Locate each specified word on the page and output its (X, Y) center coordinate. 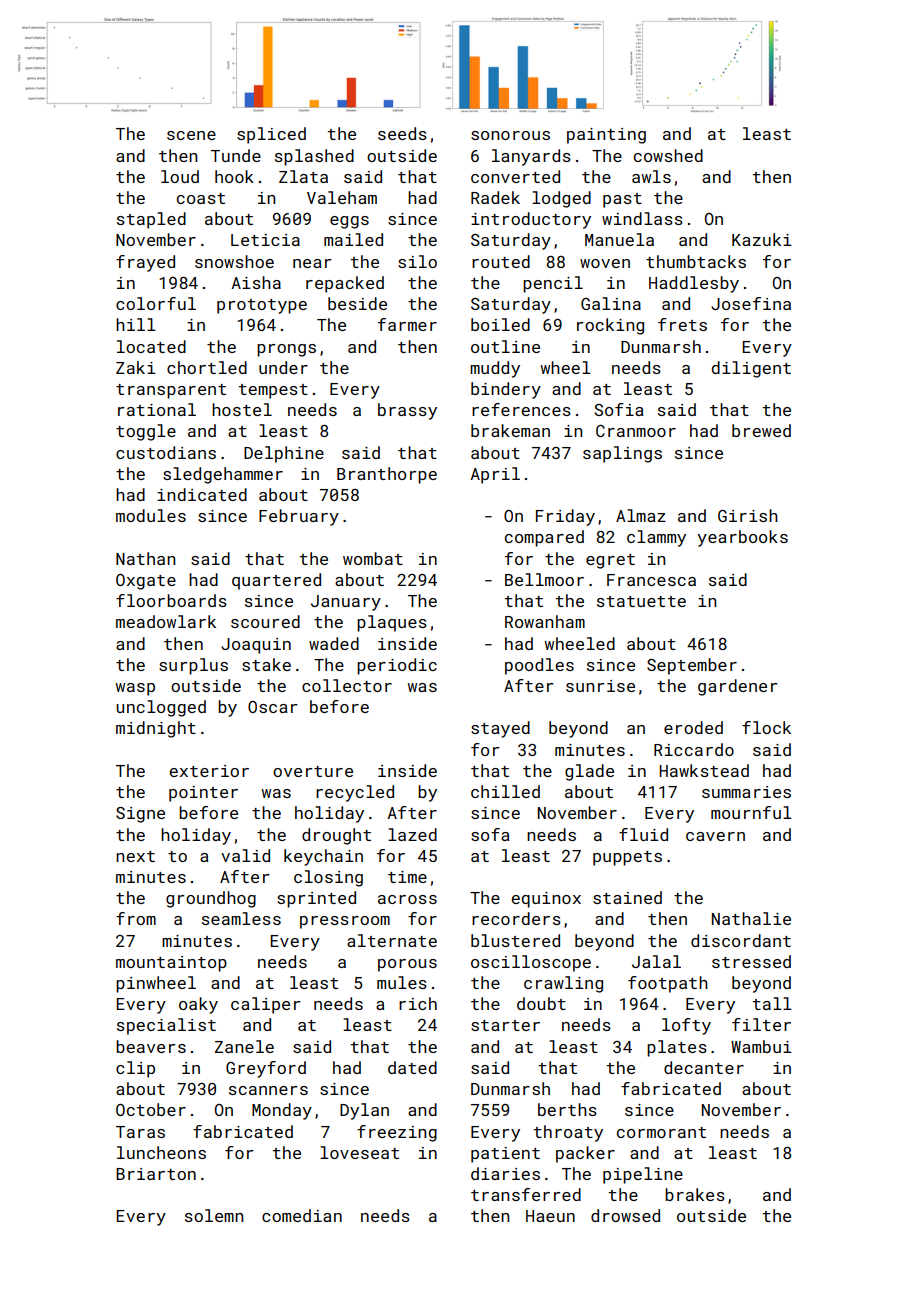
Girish (748, 515)
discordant (741, 940)
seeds (402, 133)
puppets (627, 858)
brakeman (510, 430)
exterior (209, 771)
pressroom (345, 922)
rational (157, 409)
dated (412, 1067)
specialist (166, 1026)
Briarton (156, 1174)
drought (336, 836)
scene (191, 135)
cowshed (668, 155)
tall (772, 1003)
